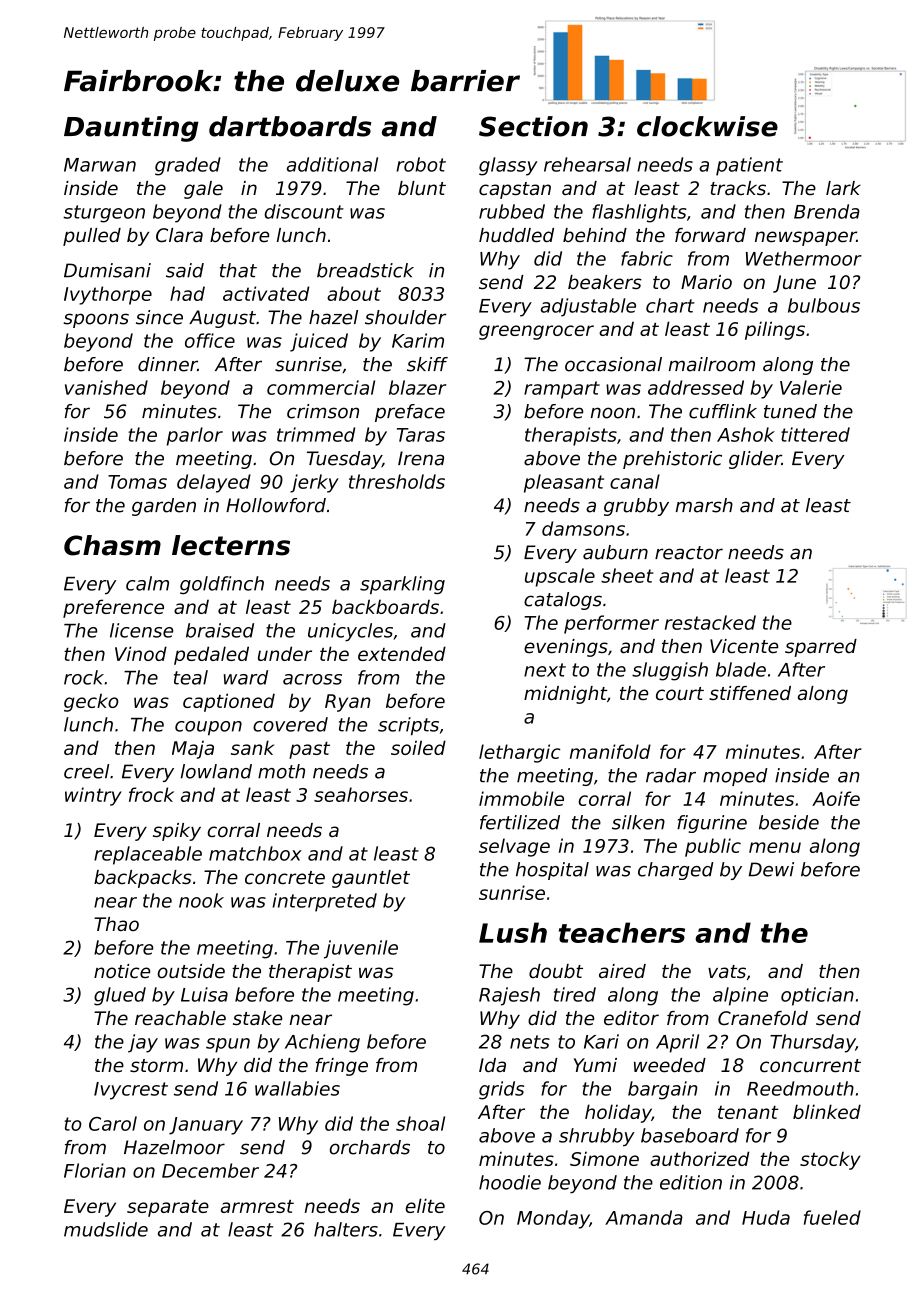  I want to click on bulbous, so click(824, 305).
